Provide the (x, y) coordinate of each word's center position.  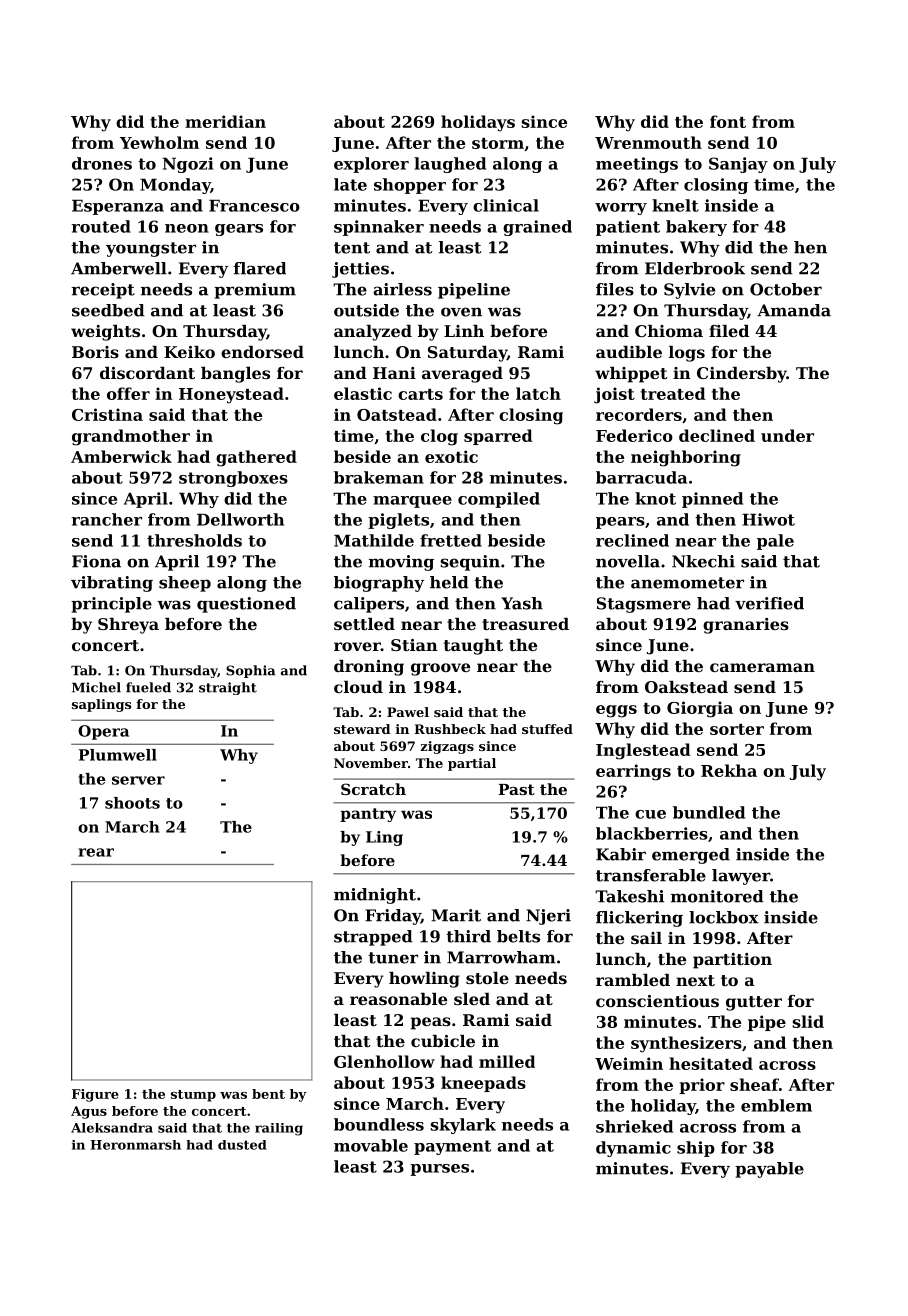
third (468, 936)
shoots (132, 803)
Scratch (373, 789)
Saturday (467, 354)
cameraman (762, 667)
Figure (95, 1095)
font (728, 121)
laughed (450, 165)
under (787, 435)
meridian (225, 121)
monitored (717, 896)
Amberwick (121, 456)
